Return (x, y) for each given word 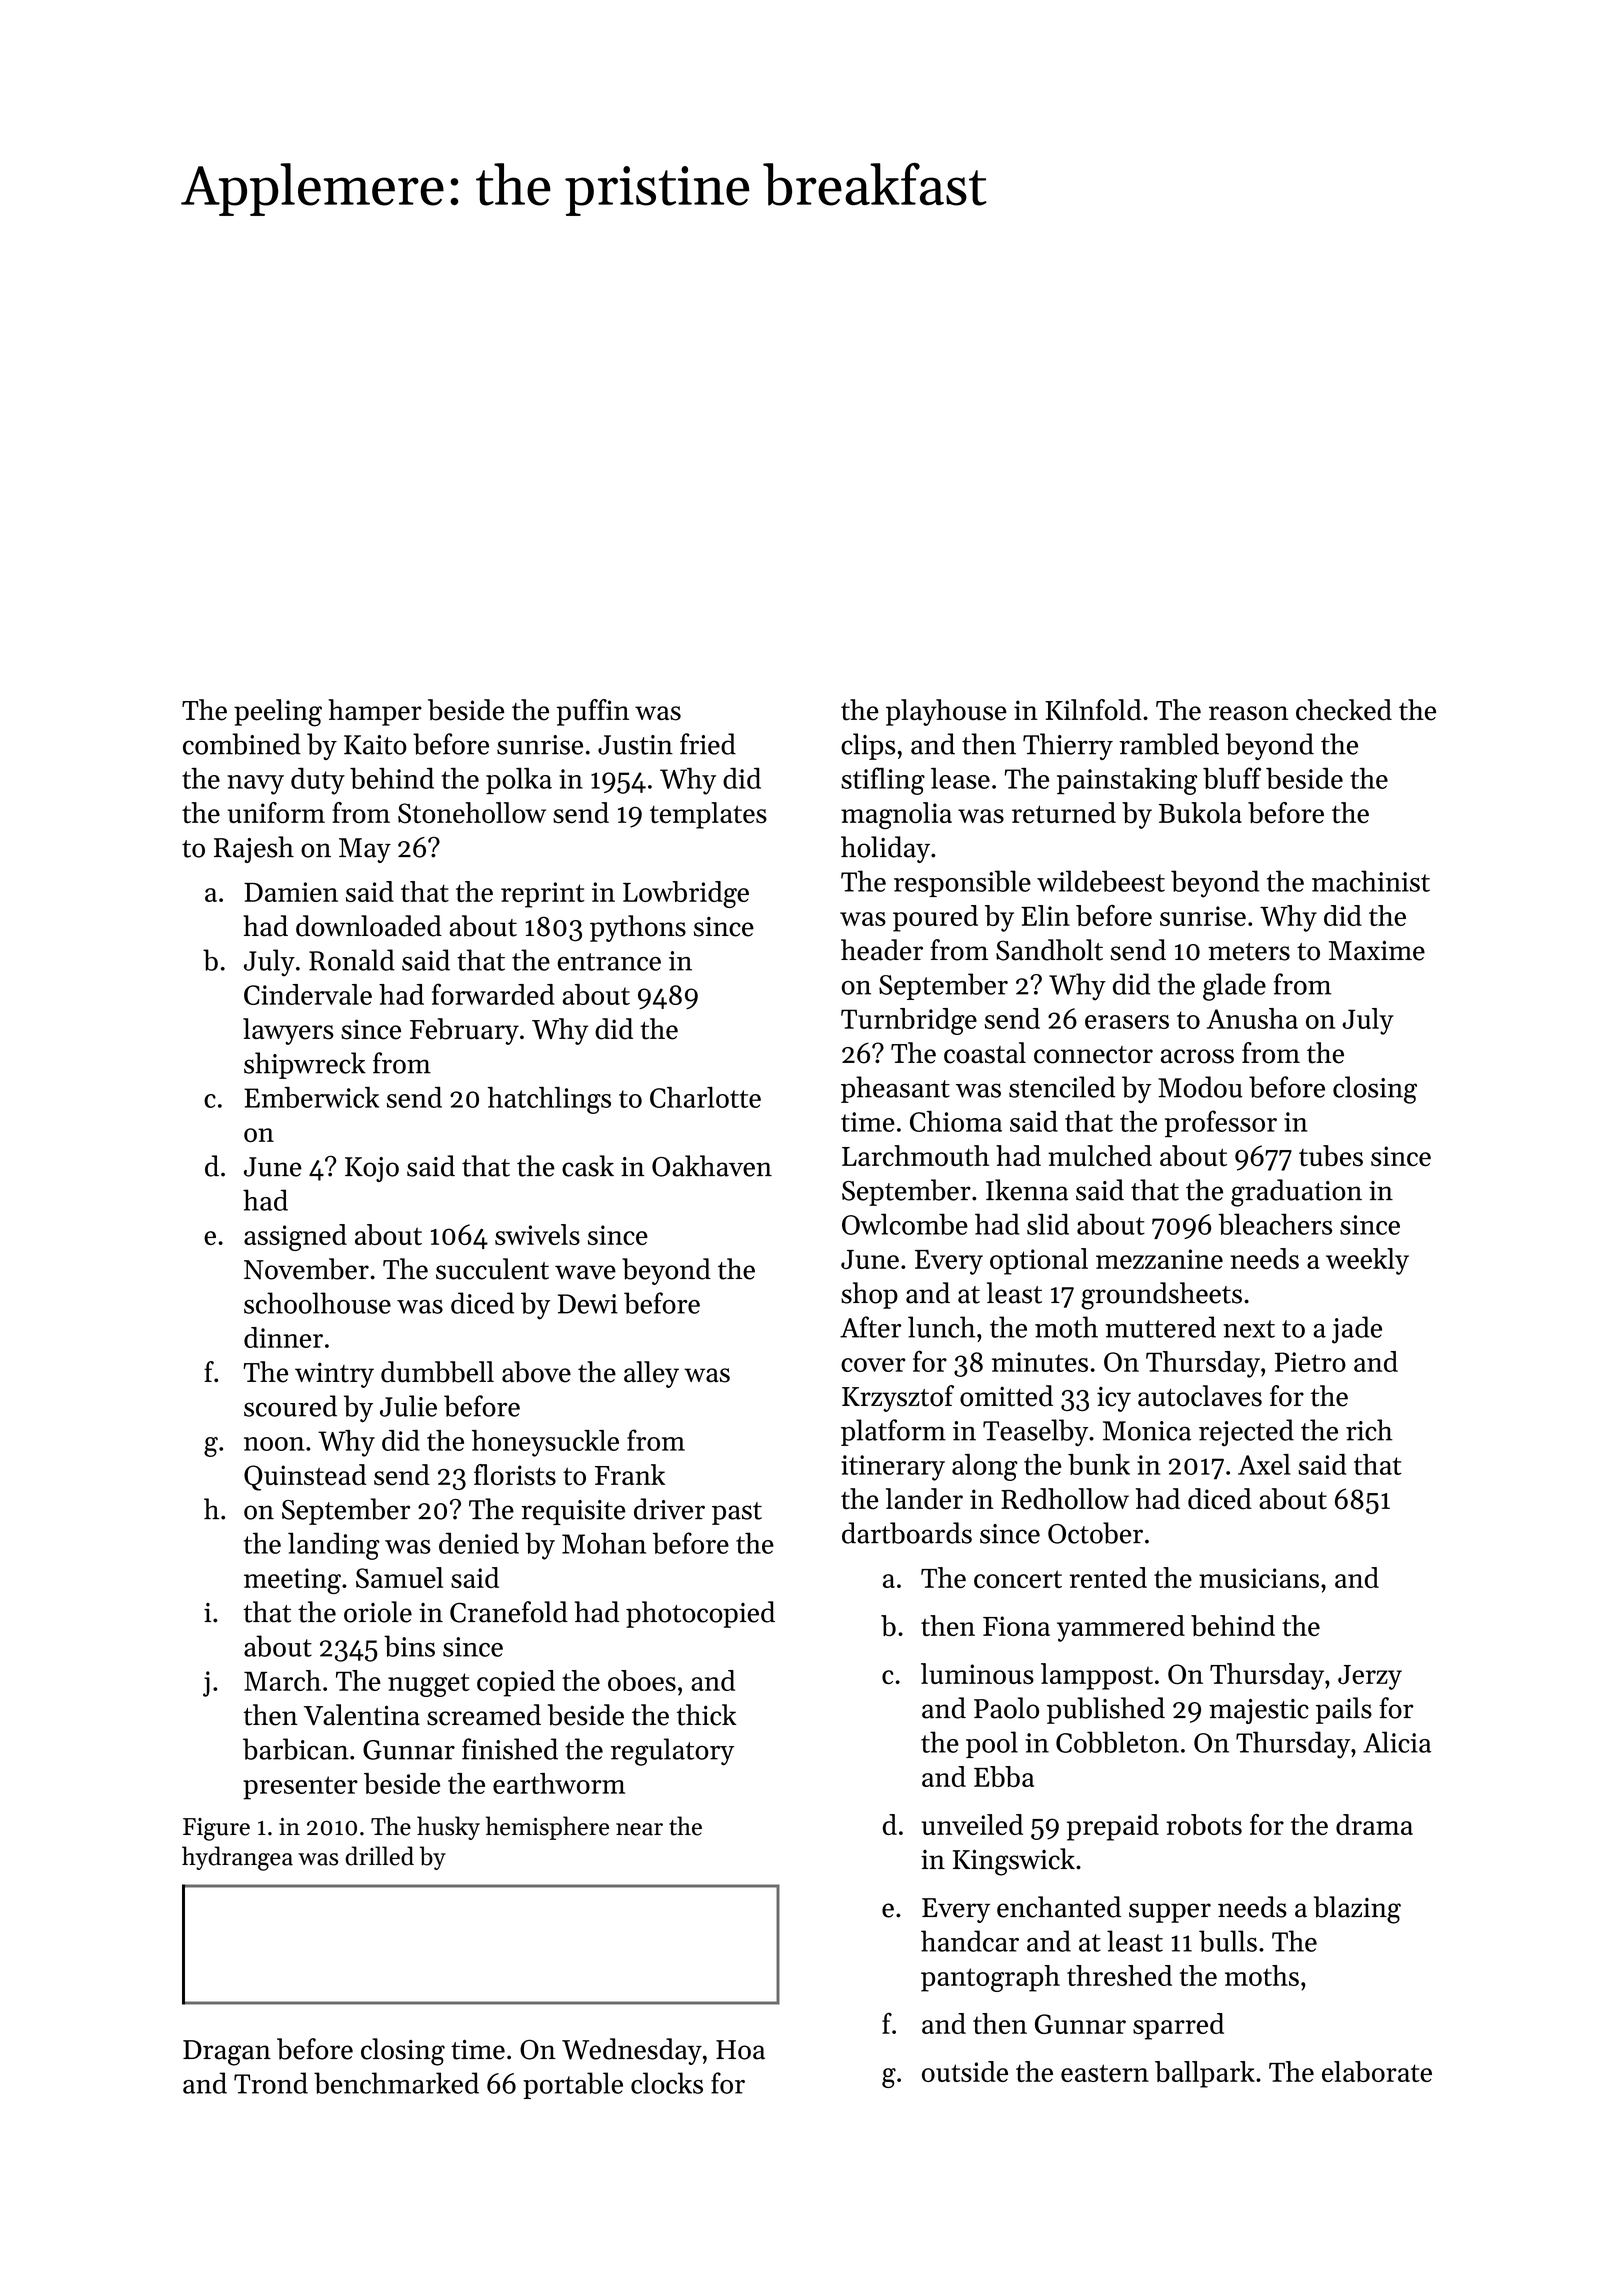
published (1106, 1710)
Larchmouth (915, 1156)
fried (708, 744)
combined (242, 744)
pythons (638, 928)
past (737, 1513)
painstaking (1127, 781)
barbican (295, 1749)
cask (588, 1166)
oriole (378, 1612)
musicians (1259, 1578)
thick (707, 1715)
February (464, 1031)
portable (573, 2085)
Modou (1200, 1087)
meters (1249, 952)
